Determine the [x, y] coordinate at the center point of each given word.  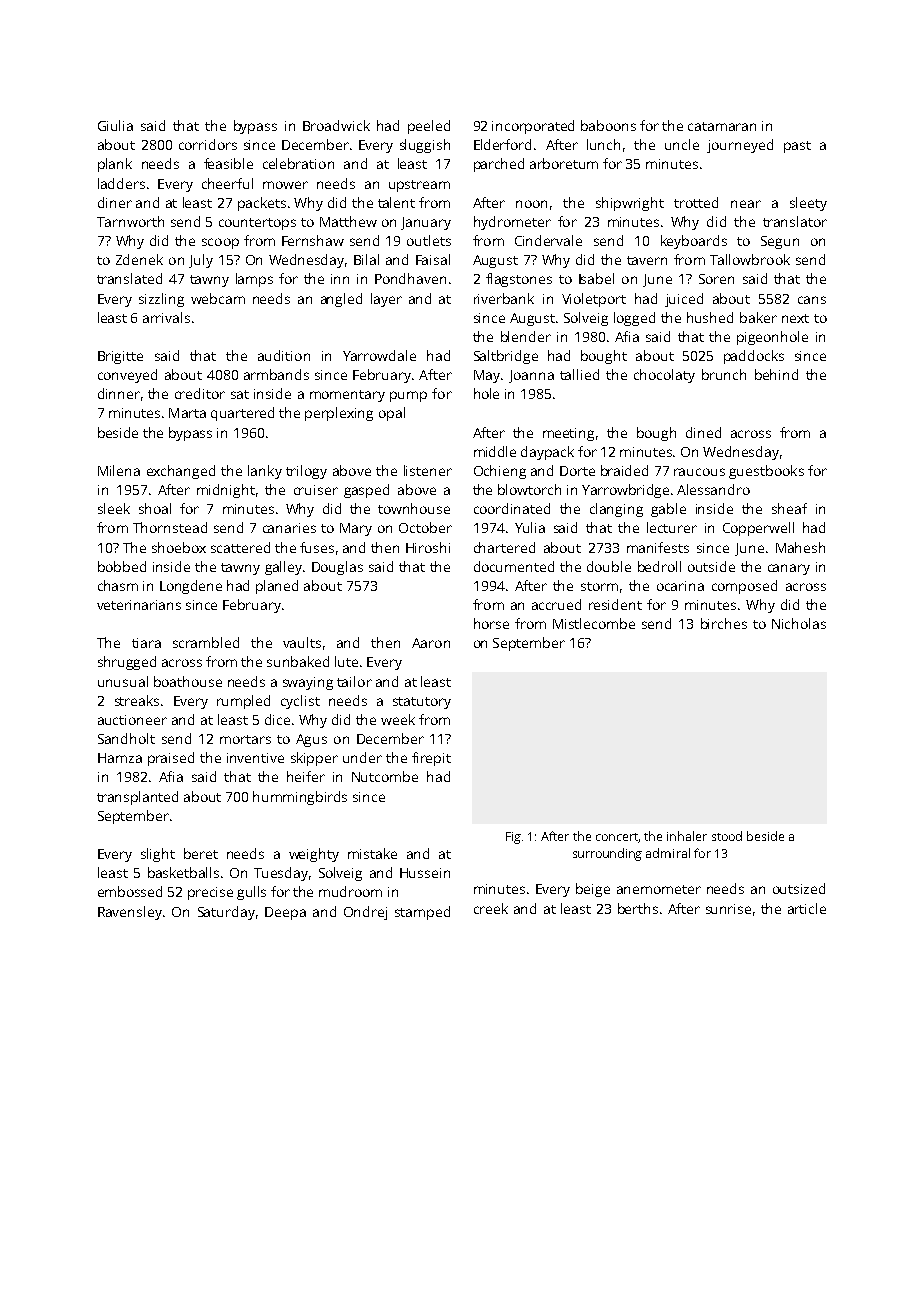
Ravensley [130, 913]
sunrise [728, 909]
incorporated [533, 127]
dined [703, 432]
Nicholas [799, 623]
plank [115, 165]
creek [491, 908]
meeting [568, 434]
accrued [556, 604]
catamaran [722, 126]
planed [277, 587]
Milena [119, 470]
